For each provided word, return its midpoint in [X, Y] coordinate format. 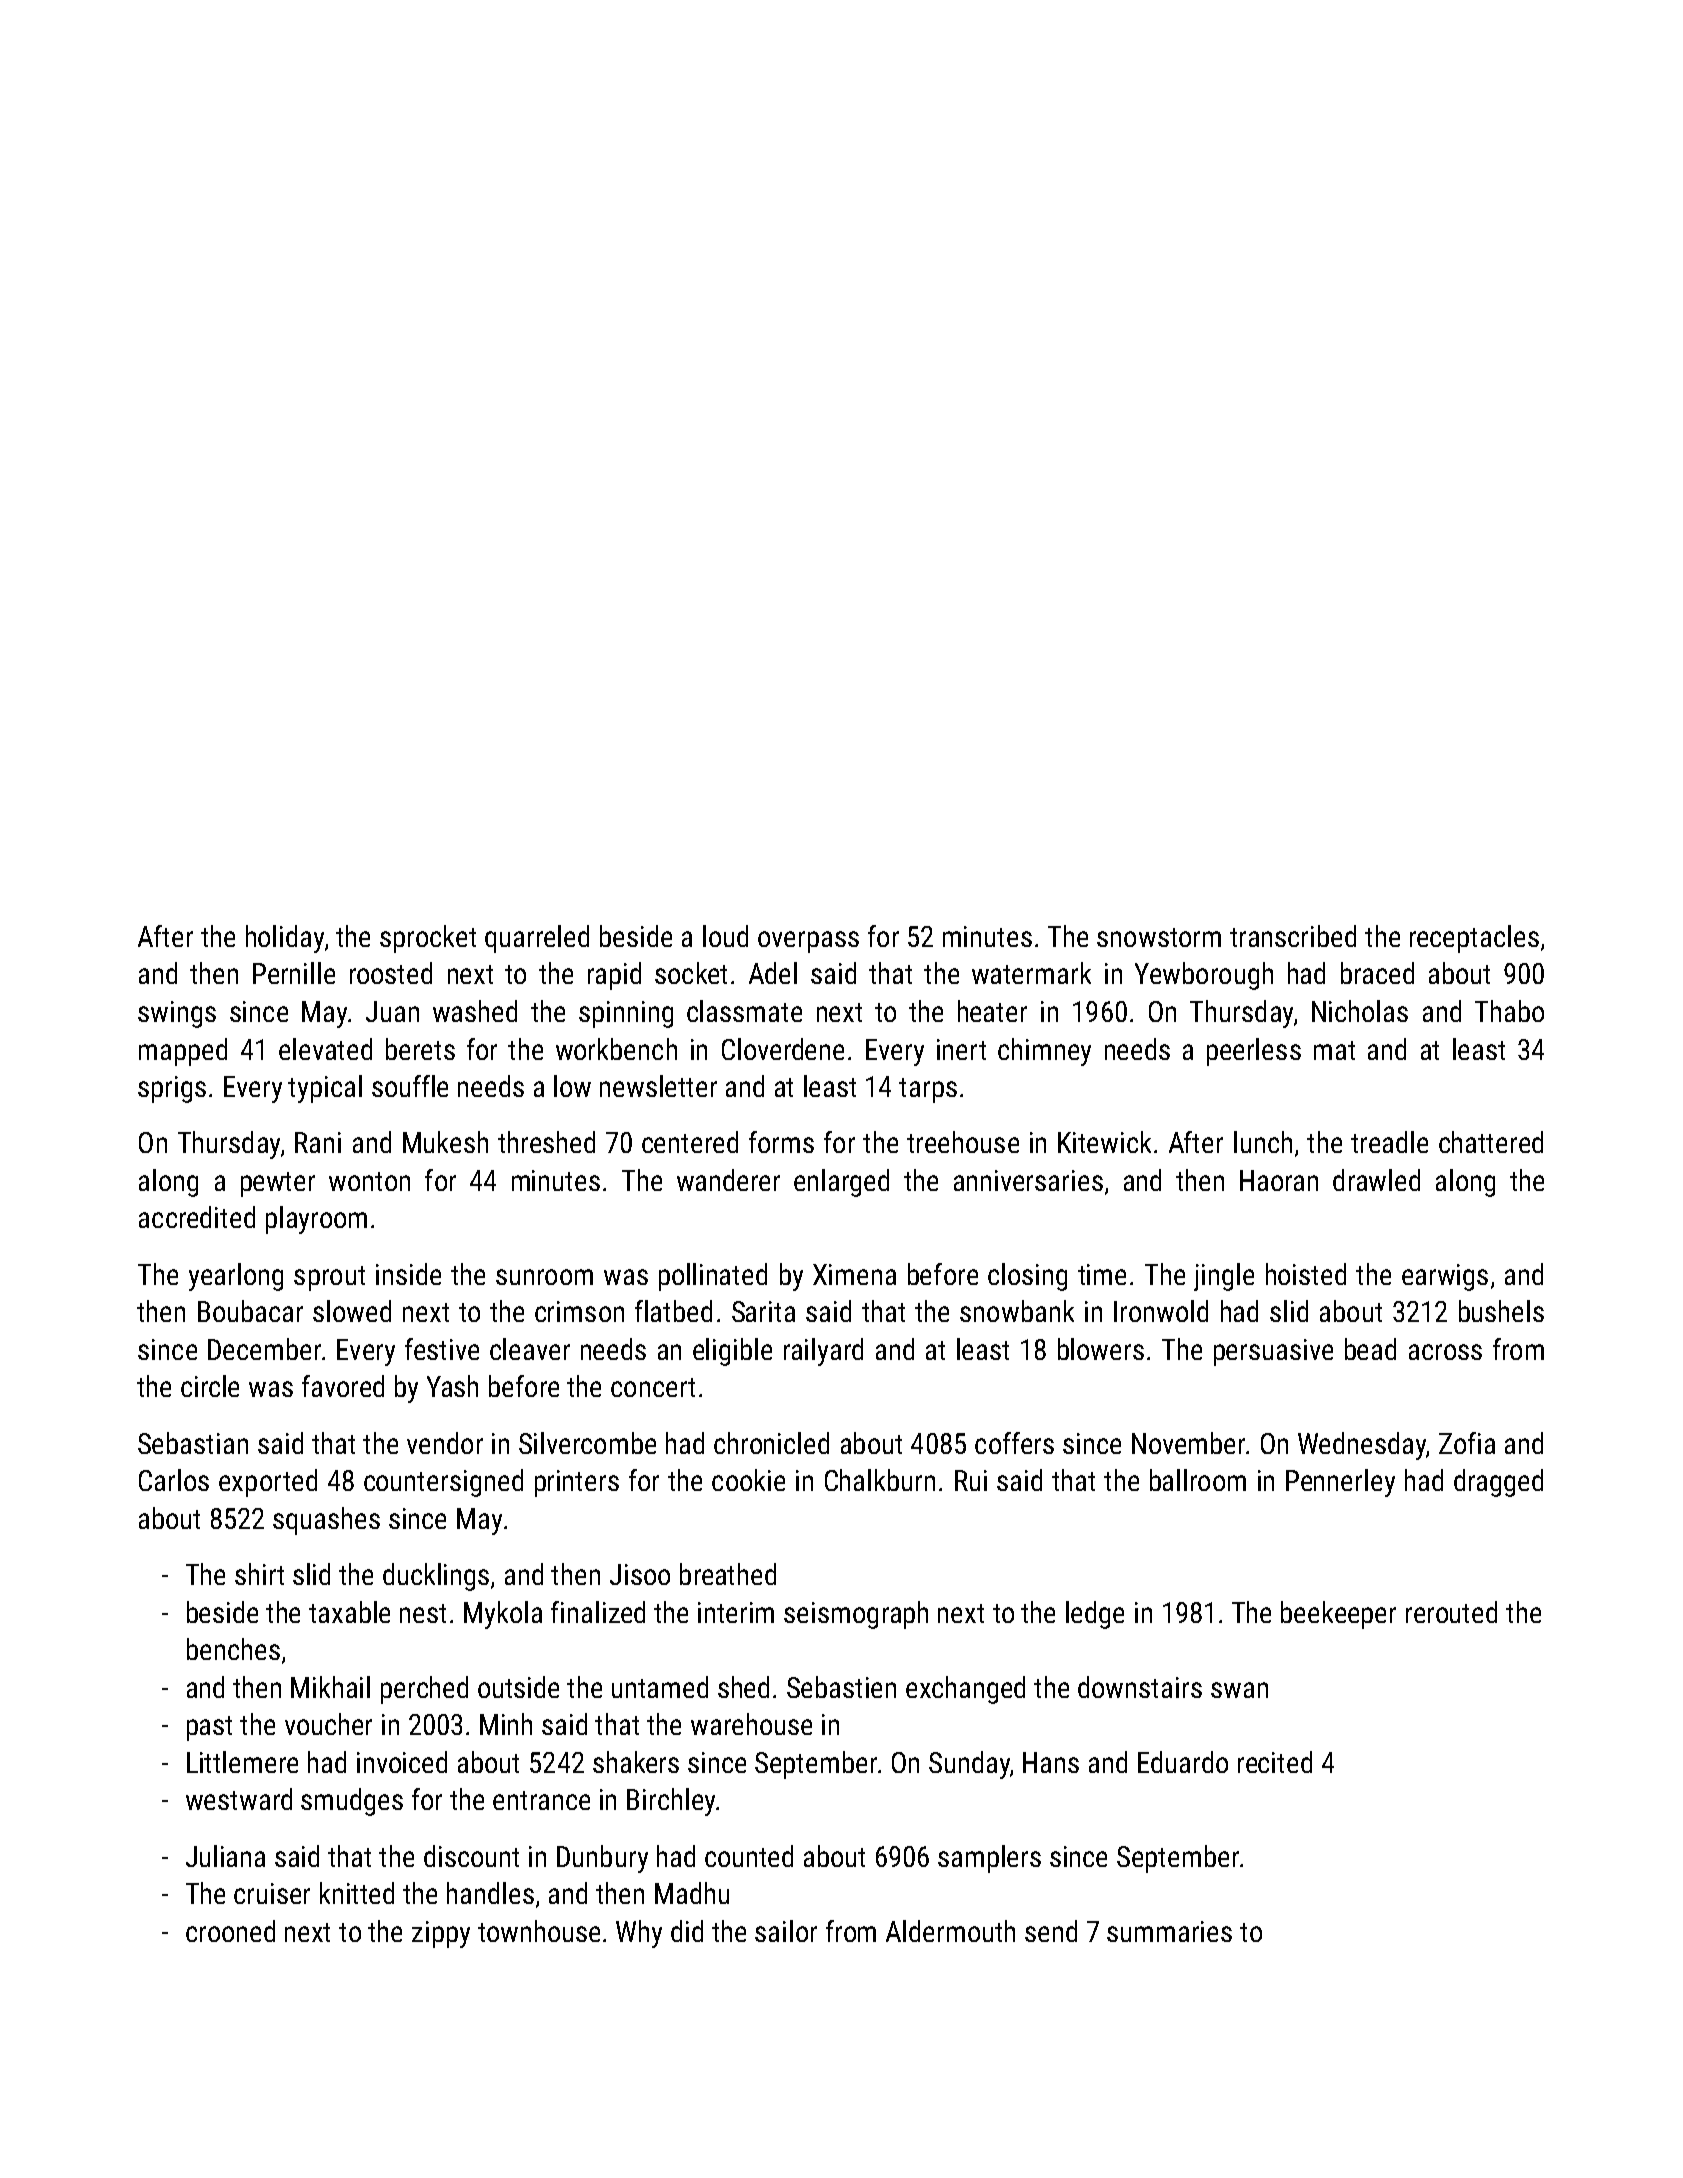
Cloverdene [783, 1049]
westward [239, 1799]
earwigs [1445, 1277]
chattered [1491, 1142]
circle [210, 1386]
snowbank [1017, 1311]
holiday [285, 939]
